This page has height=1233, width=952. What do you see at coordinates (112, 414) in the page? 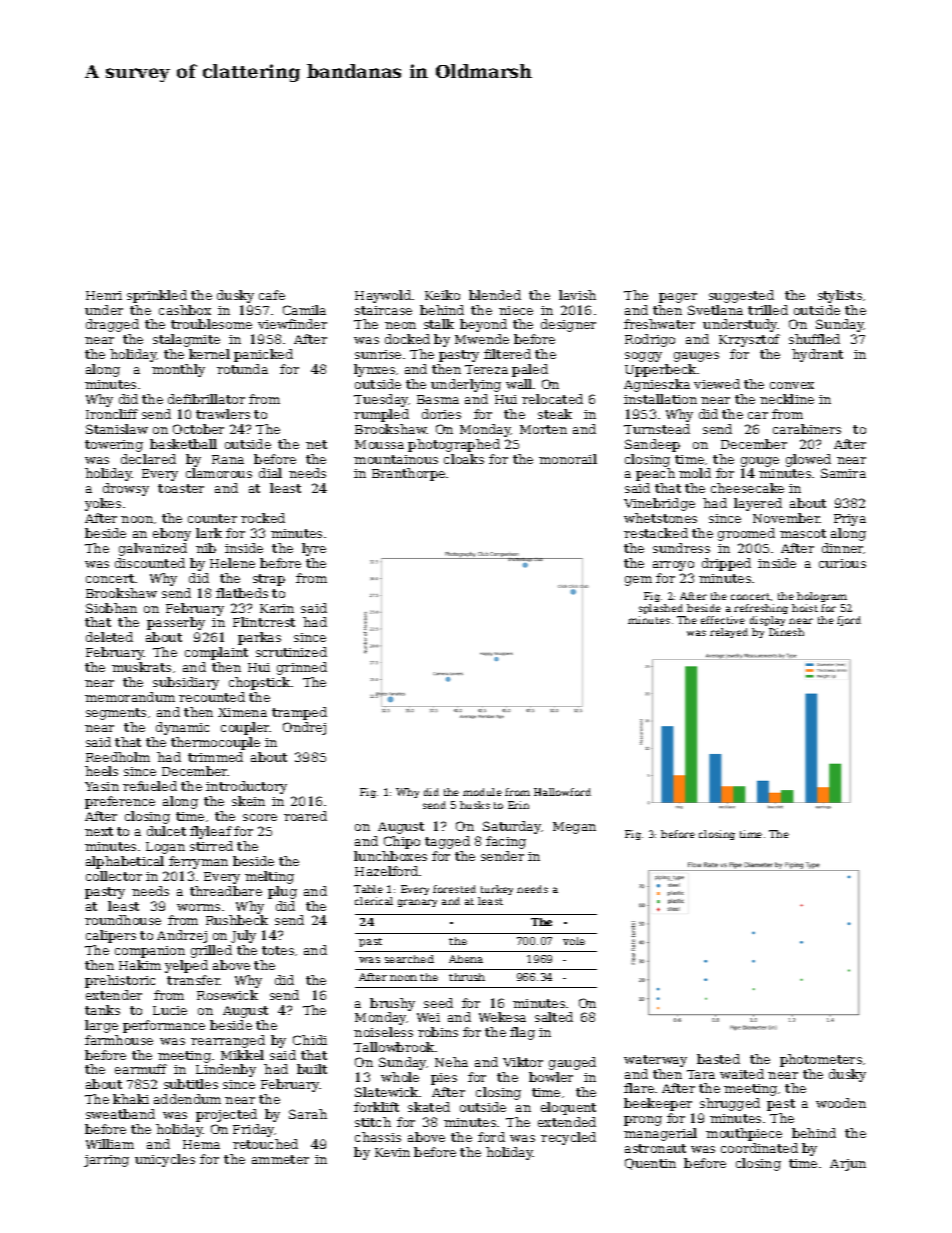
I see `Ironcliff` at bounding box center [112, 414].
